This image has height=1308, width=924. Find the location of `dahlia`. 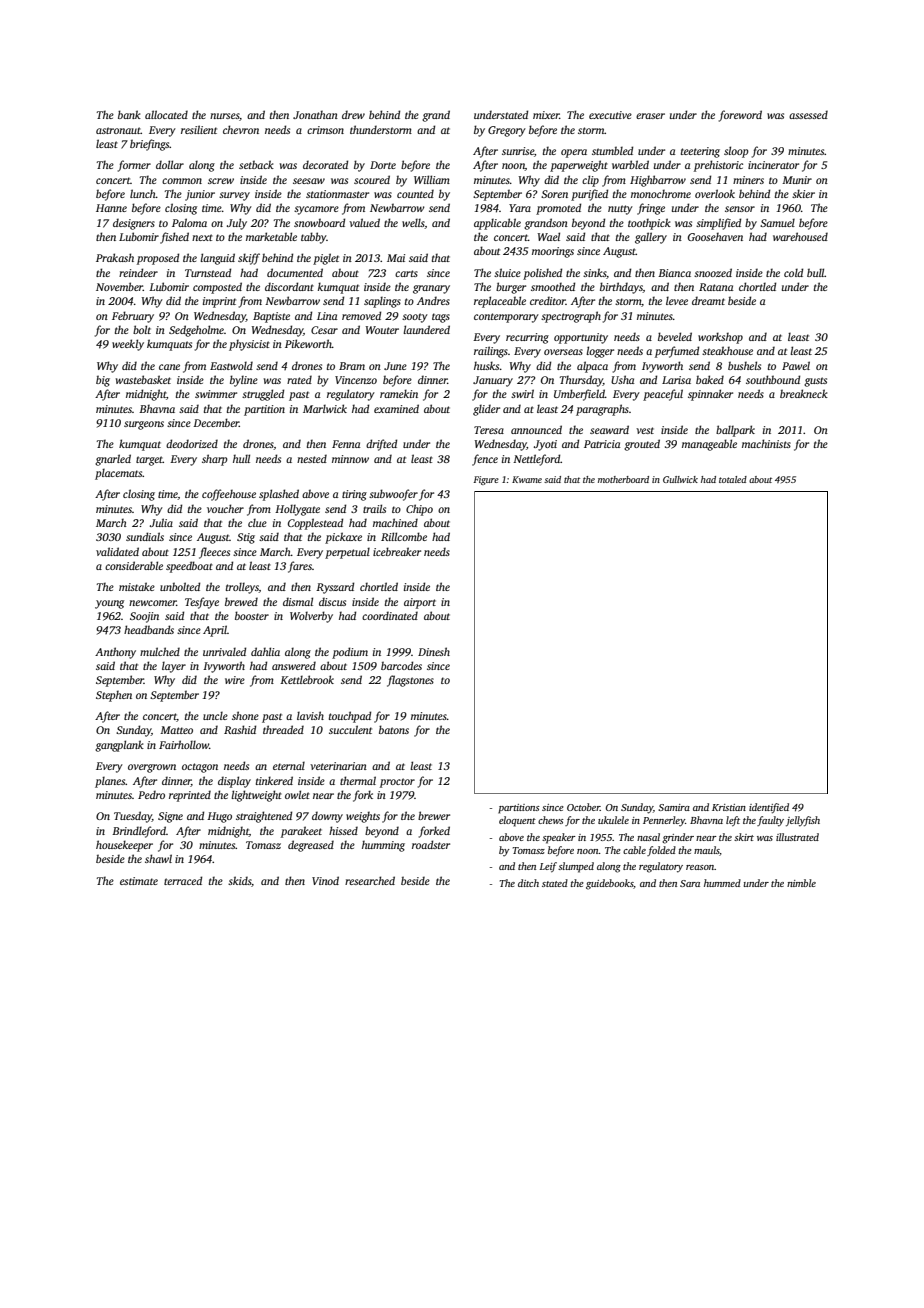

dahlia is located at coordinates (265, 651).
